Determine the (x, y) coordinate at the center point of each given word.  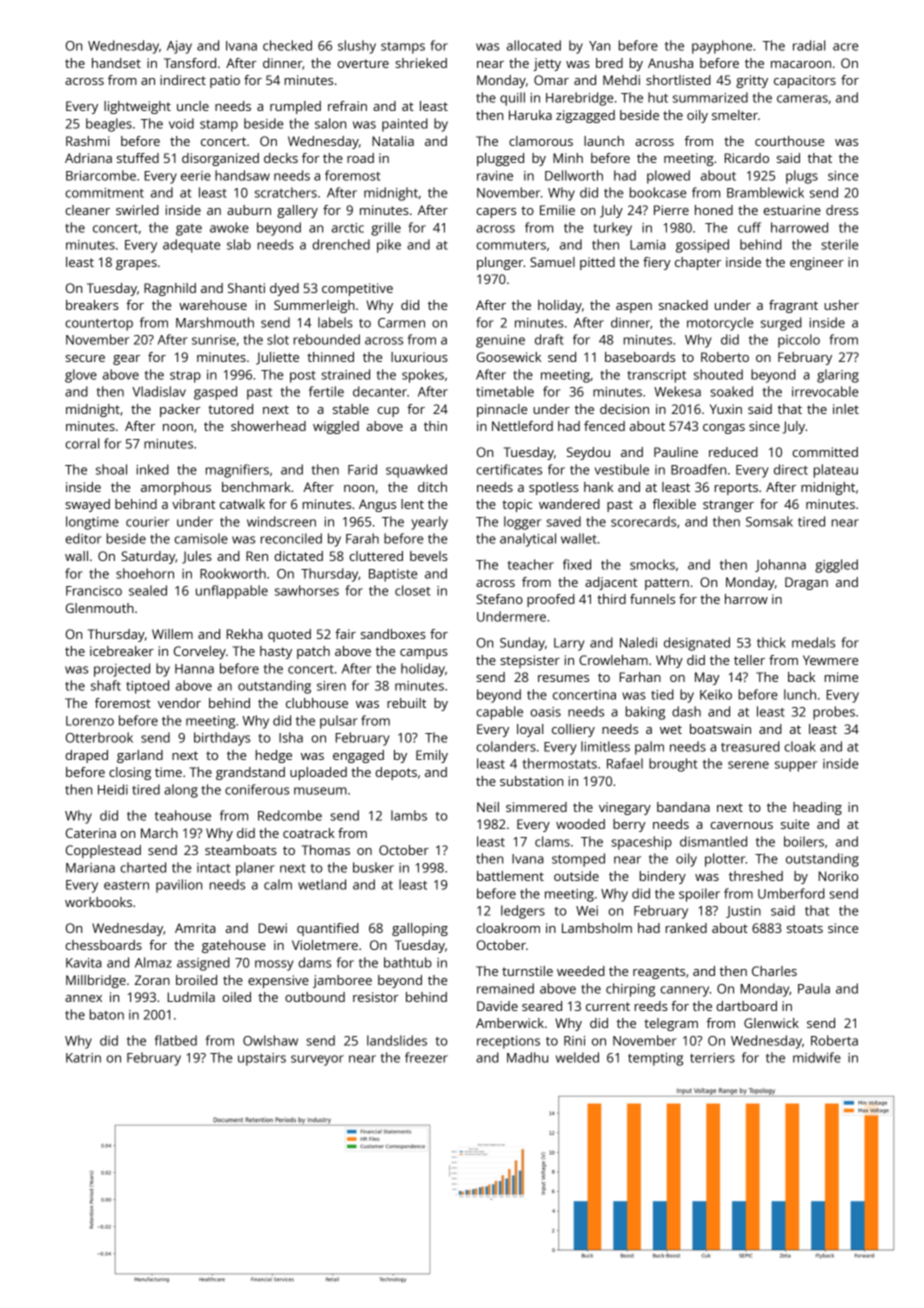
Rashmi (87, 141)
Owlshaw (270, 1040)
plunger (500, 263)
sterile (839, 244)
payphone (722, 47)
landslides (397, 1040)
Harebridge (579, 99)
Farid (362, 469)
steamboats (241, 850)
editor (83, 538)
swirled (137, 210)
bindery (663, 877)
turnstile (527, 971)
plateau (836, 471)
